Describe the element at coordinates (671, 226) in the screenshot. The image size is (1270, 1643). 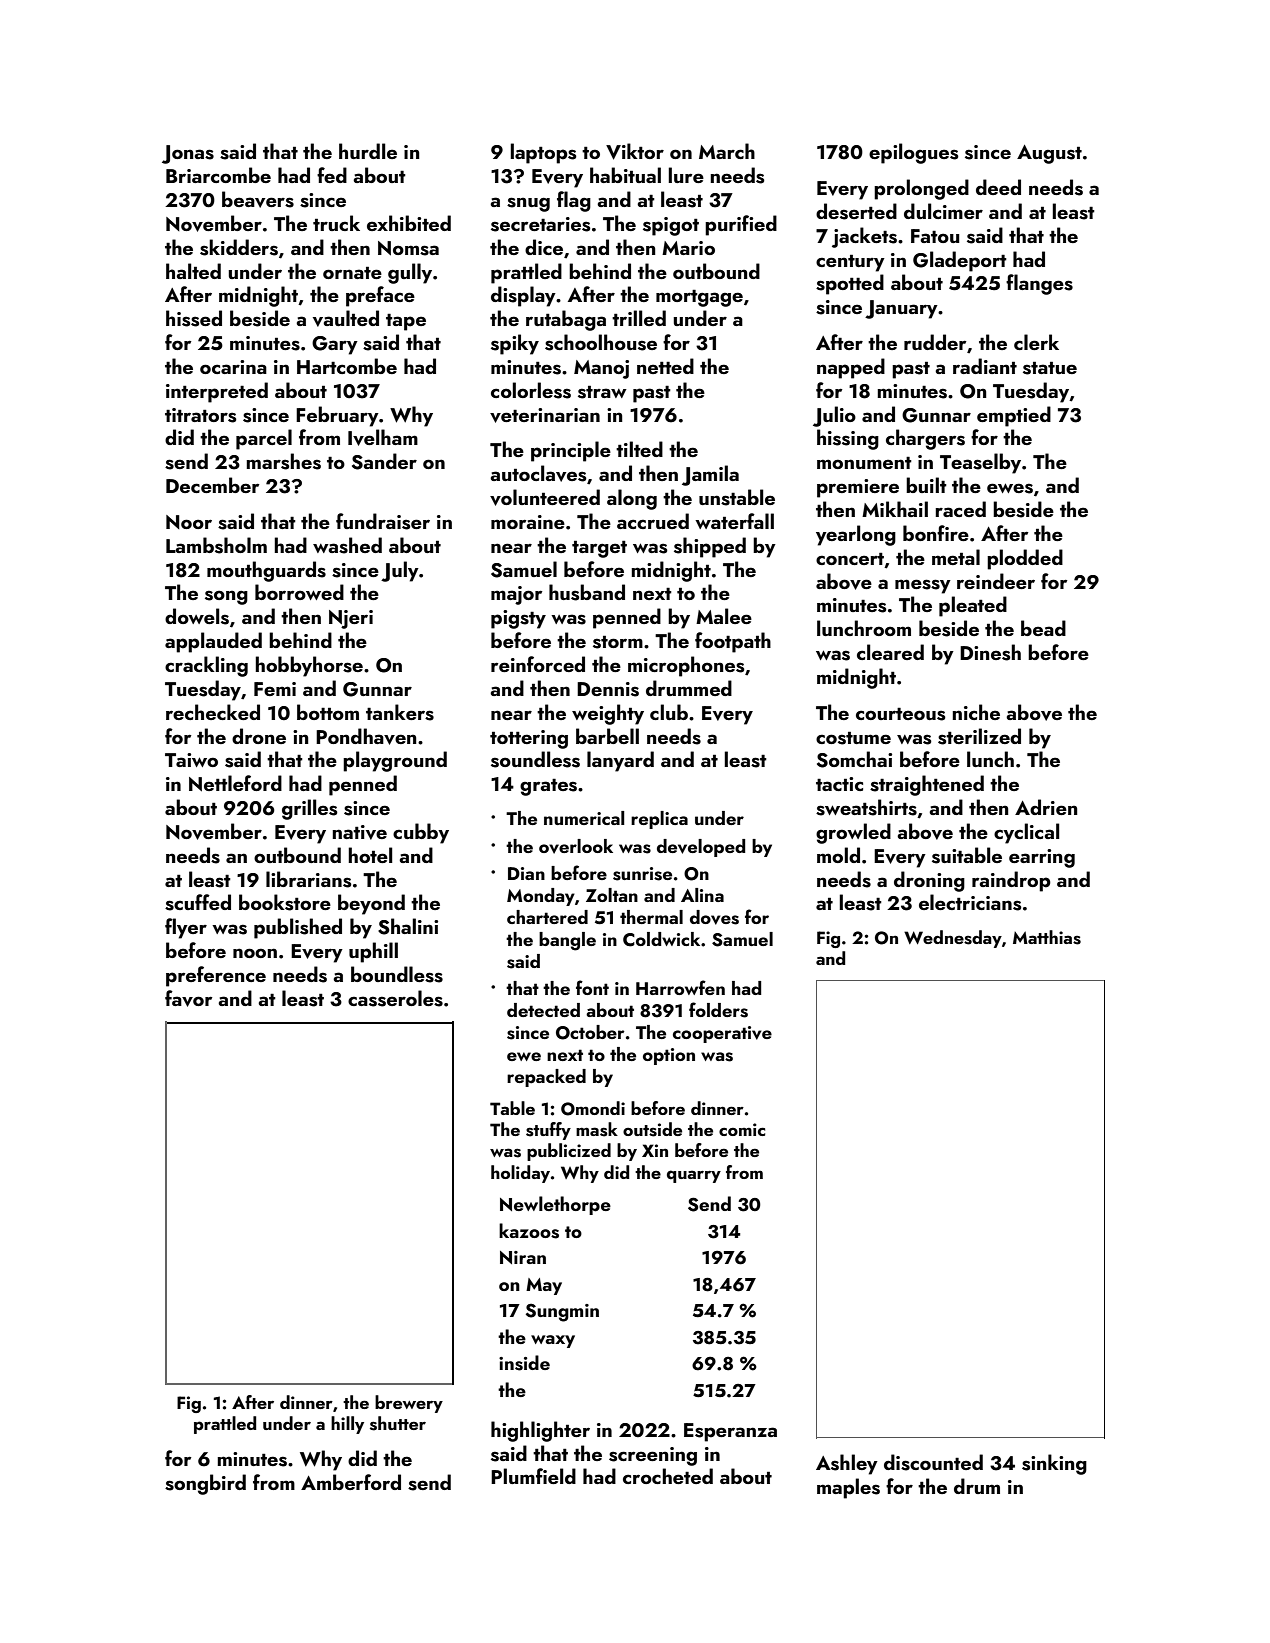
I see `spigot` at that location.
